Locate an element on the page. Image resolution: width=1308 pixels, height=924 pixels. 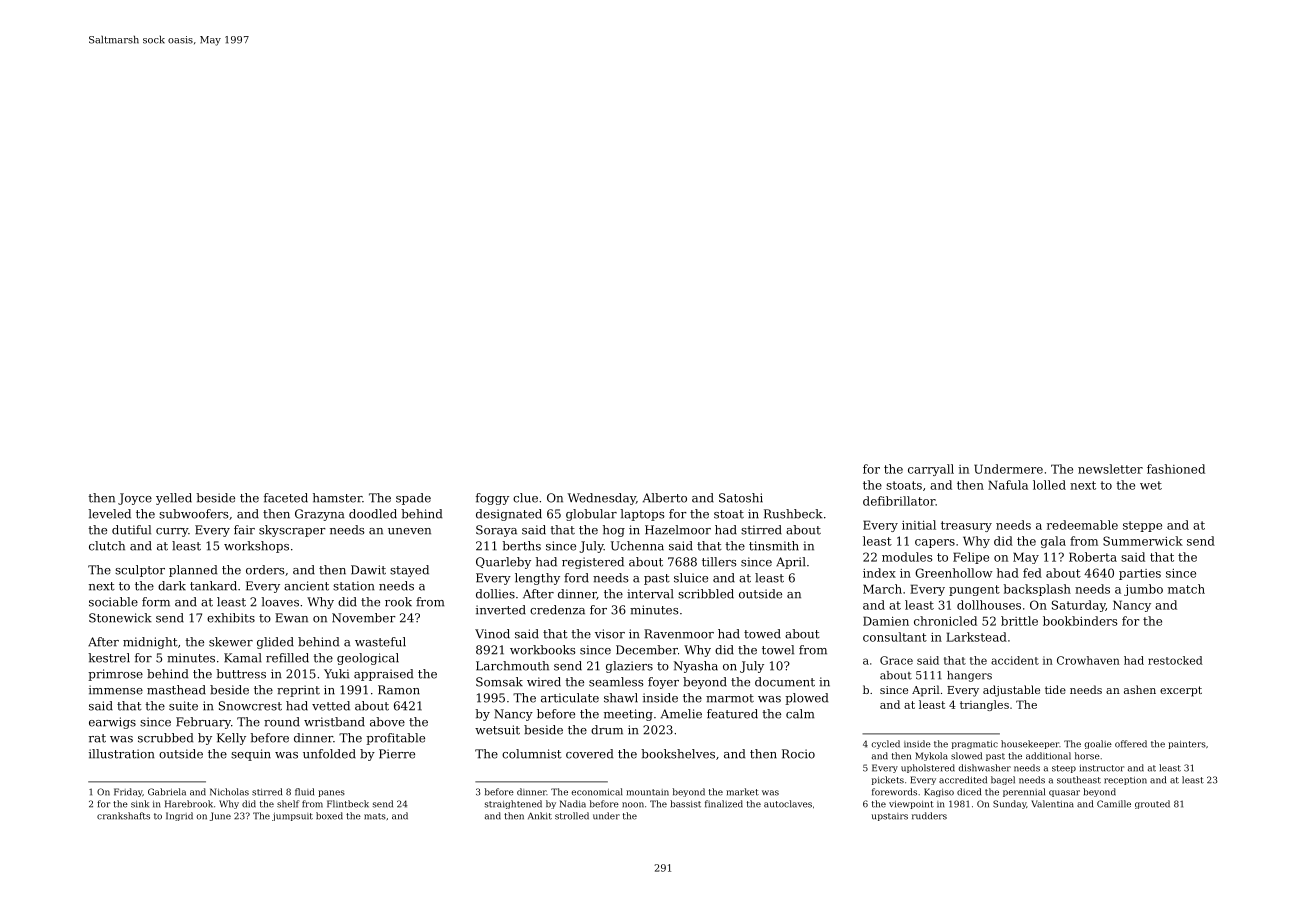
Ravenmoor is located at coordinates (679, 634).
